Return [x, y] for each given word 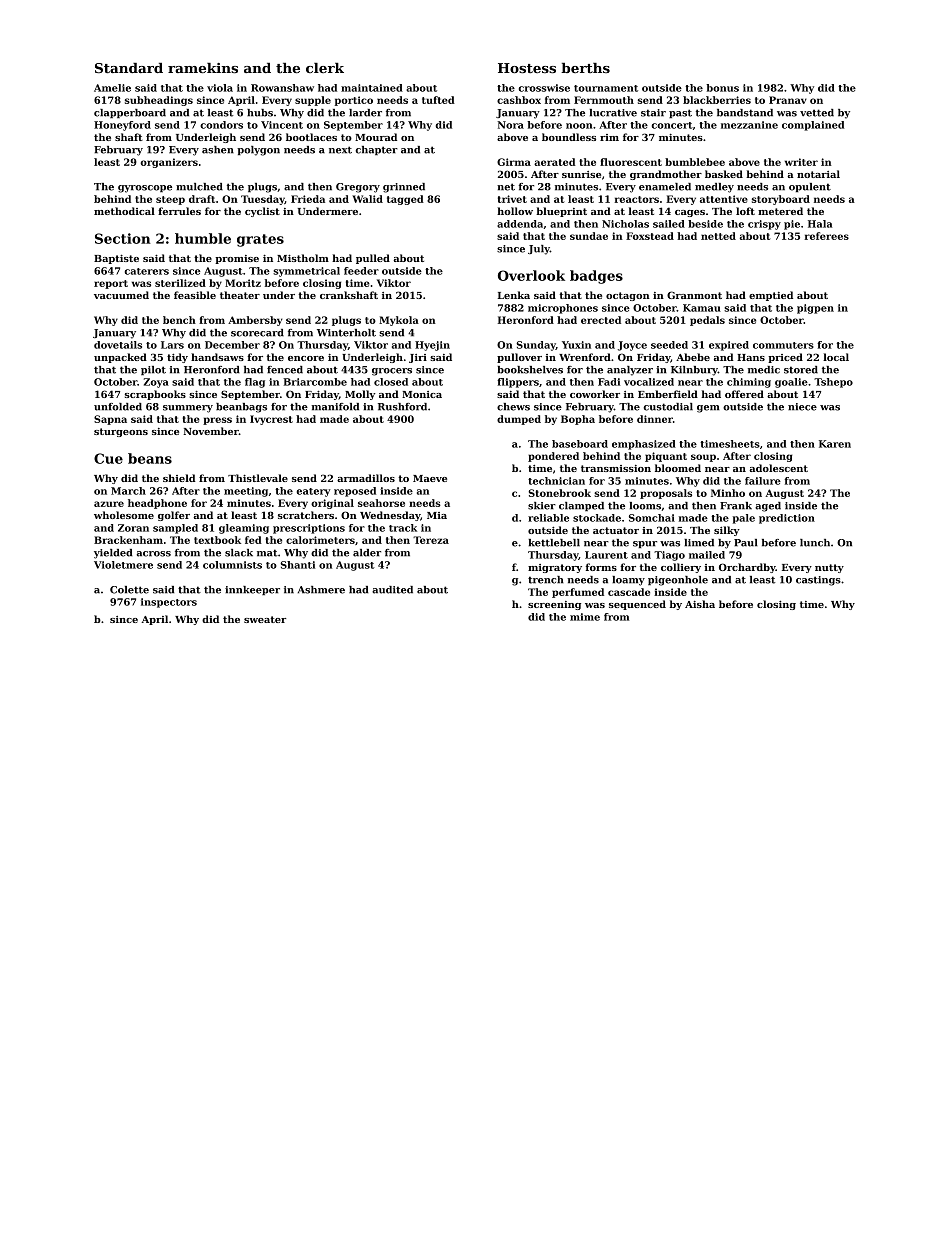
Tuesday [263, 200]
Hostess [527, 68]
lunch [815, 543]
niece [802, 407]
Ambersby [255, 321]
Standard [129, 68]
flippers [518, 383]
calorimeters [320, 540]
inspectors [169, 603]
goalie [791, 383]
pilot [153, 370]
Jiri [418, 358]
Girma [514, 162]
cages [690, 213]
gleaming [244, 529]
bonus [722, 88]
